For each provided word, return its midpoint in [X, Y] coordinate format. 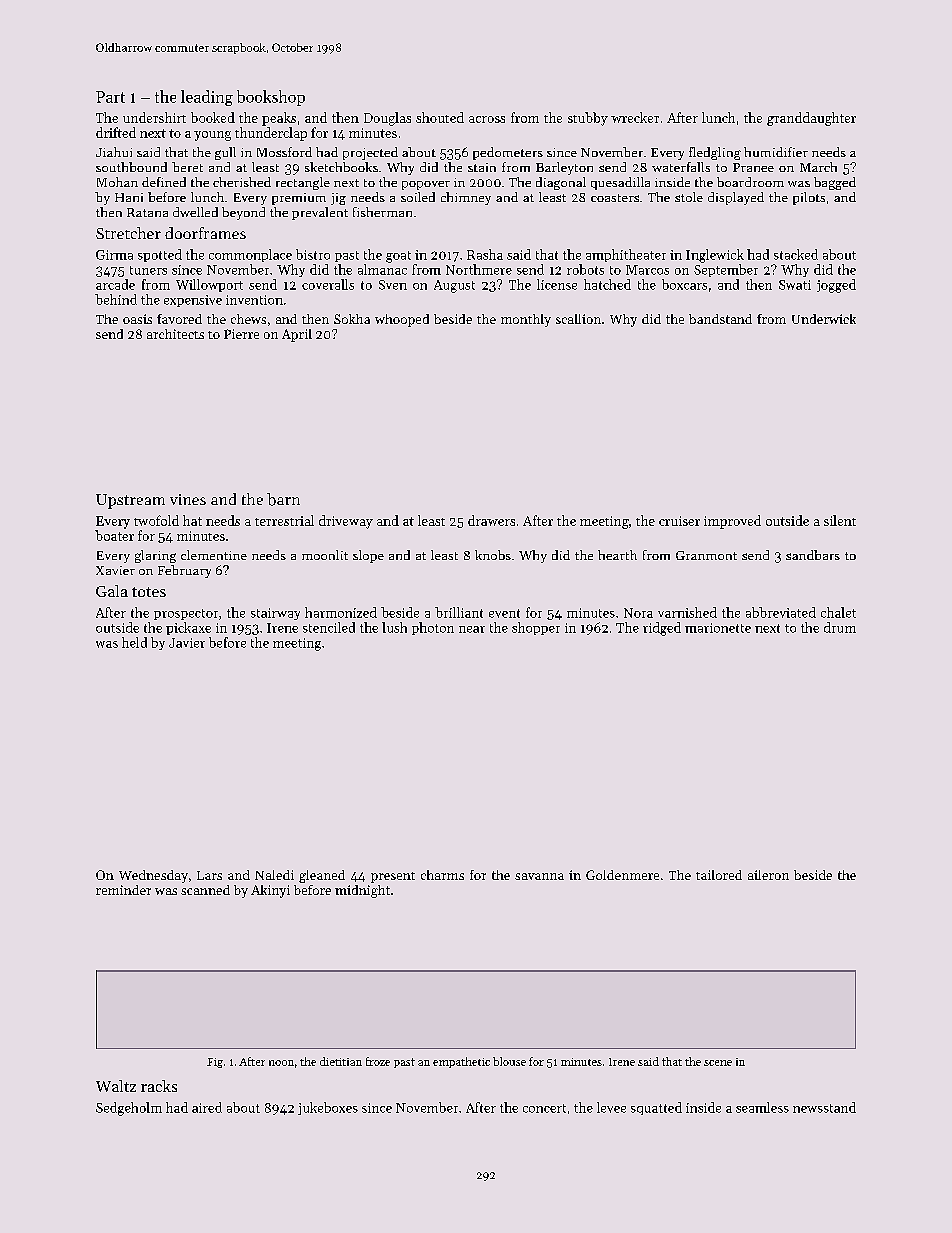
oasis [137, 319]
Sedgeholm [129, 1109]
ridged [662, 629]
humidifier [776, 152]
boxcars [684, 284]
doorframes [205, 233]
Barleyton [564, 168]
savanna [539, 876]
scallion [578, 319]
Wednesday [153, 876]
